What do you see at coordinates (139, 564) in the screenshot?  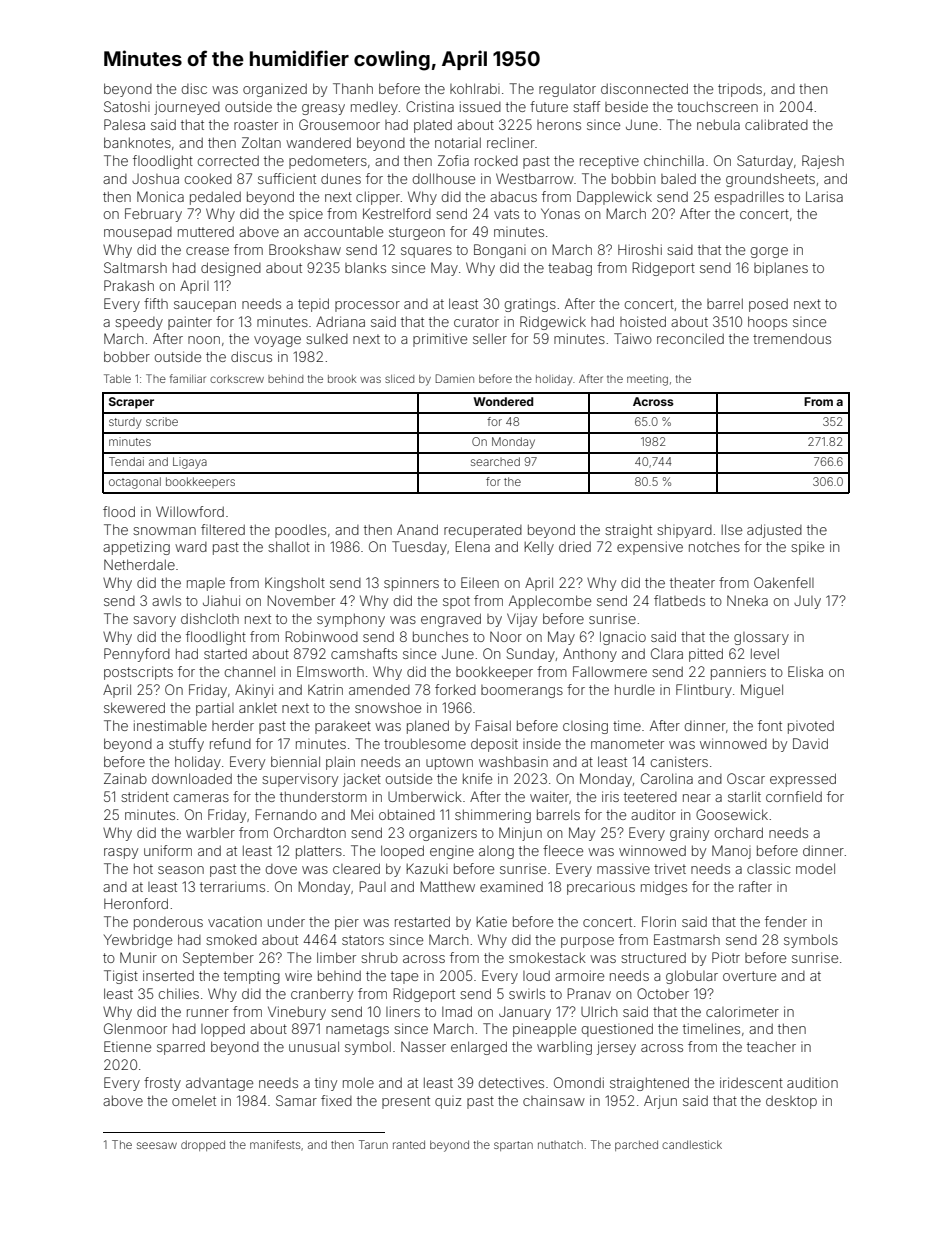 I see `Netherdale` at bounding box center [139, 564].
